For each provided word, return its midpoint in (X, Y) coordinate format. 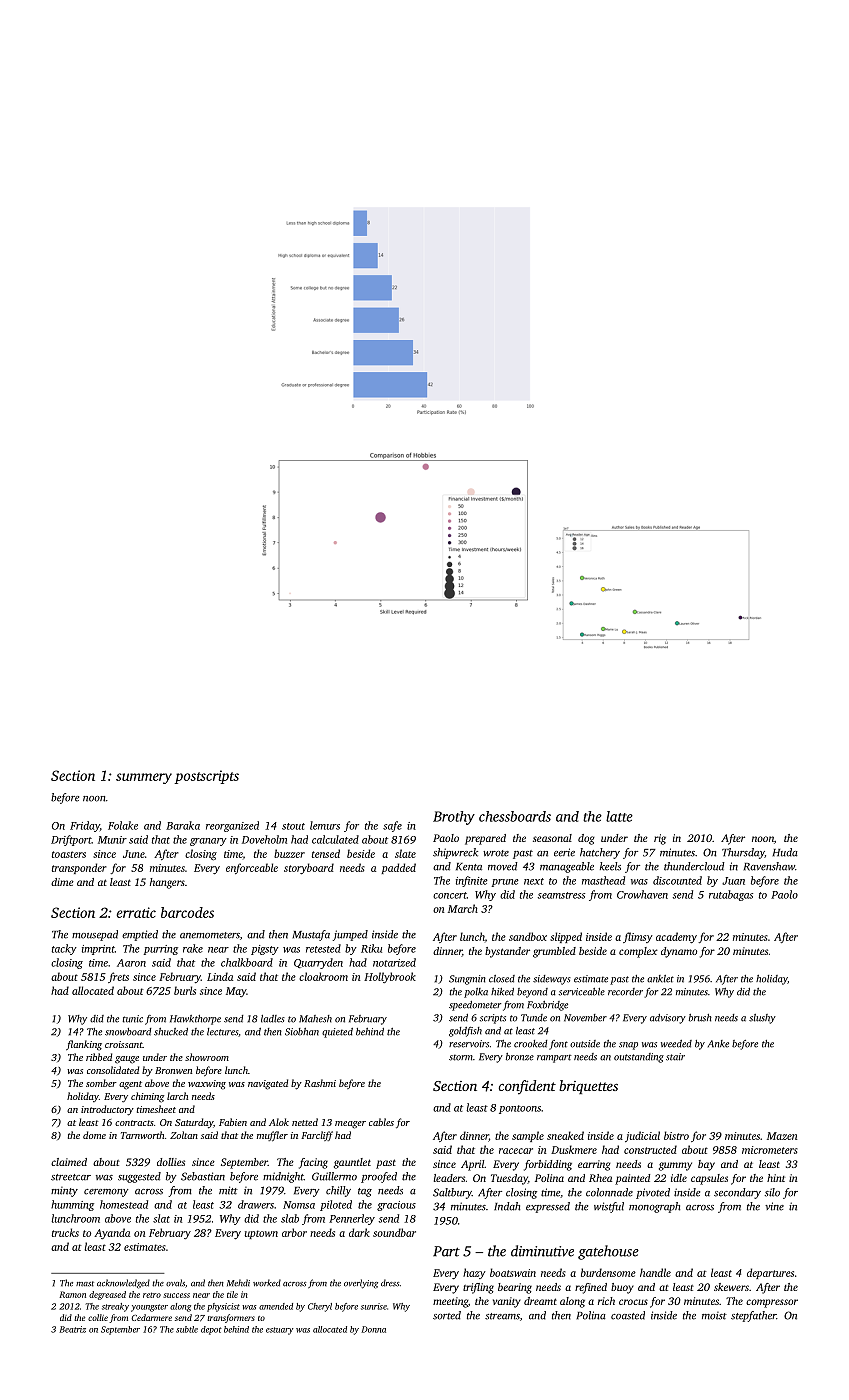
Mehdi (238, 1283)
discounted (677, 880)
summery (144, 778)
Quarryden (318, 963)
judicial (642, 1136)
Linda (220, 976)
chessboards (515, 816)
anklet (660, 979)
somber (101, 1083)
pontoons (520, 1109)
